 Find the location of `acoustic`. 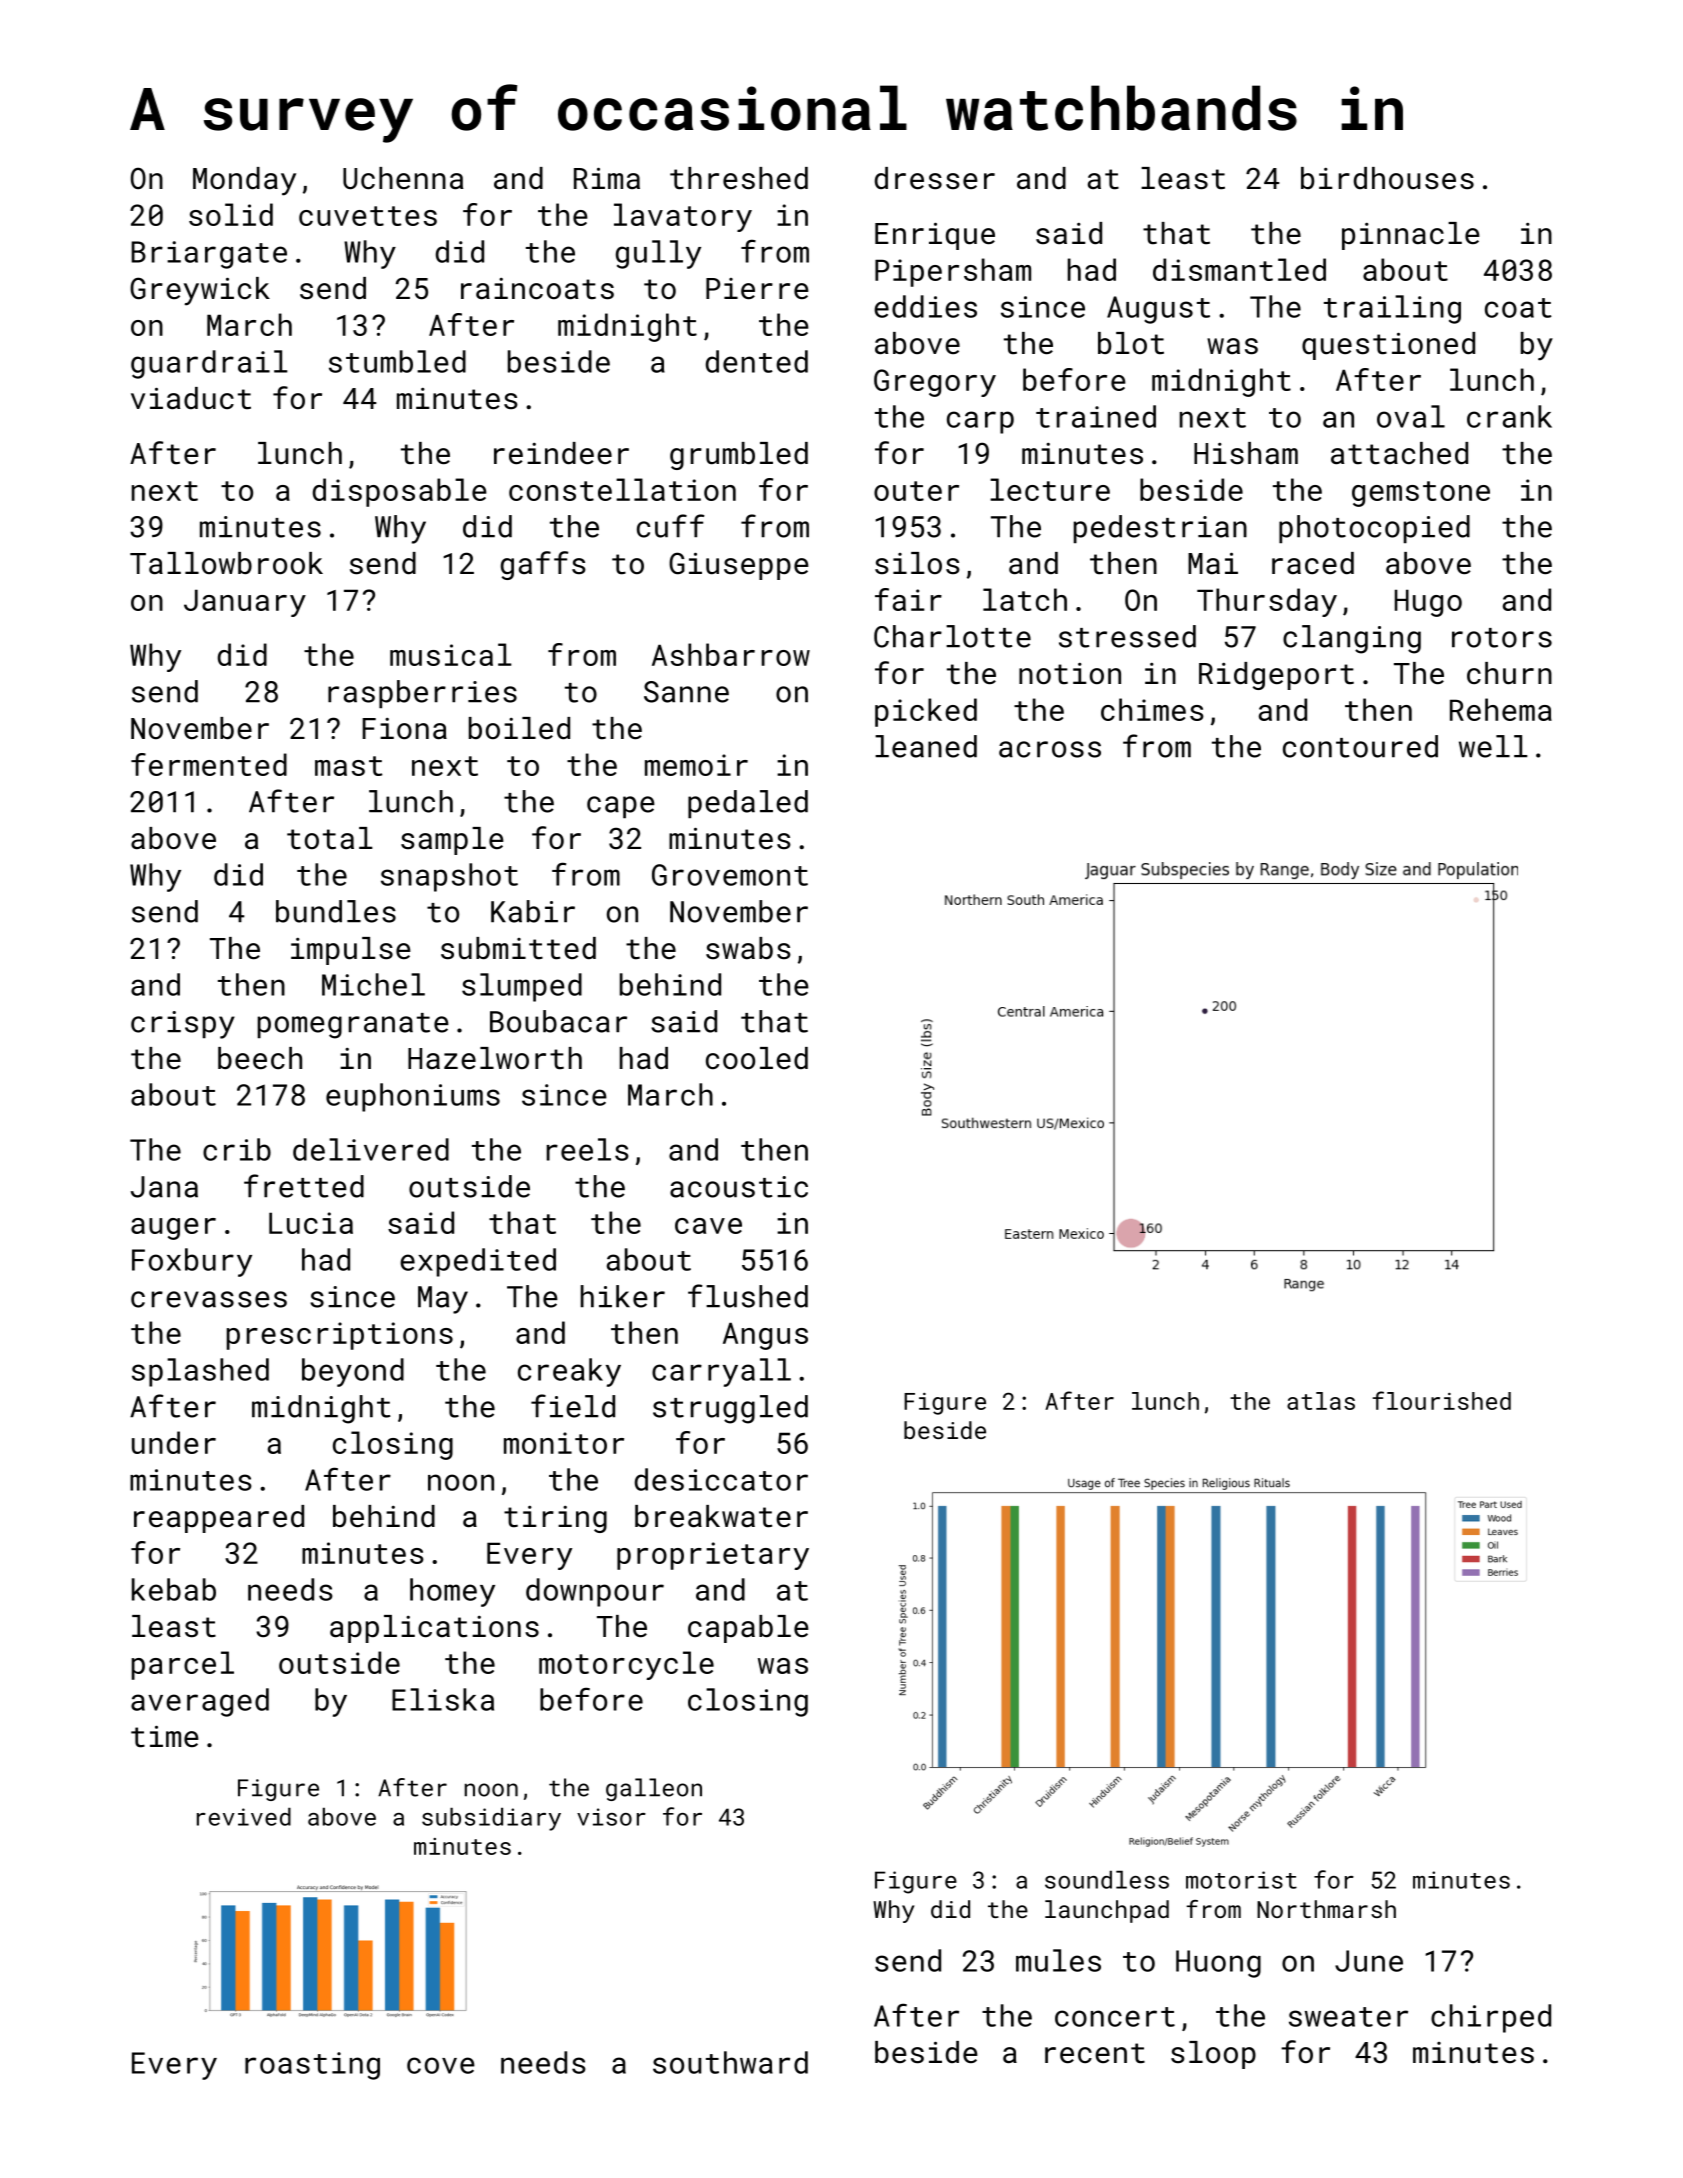

acoustic is located at coordinates (739, 1187).
